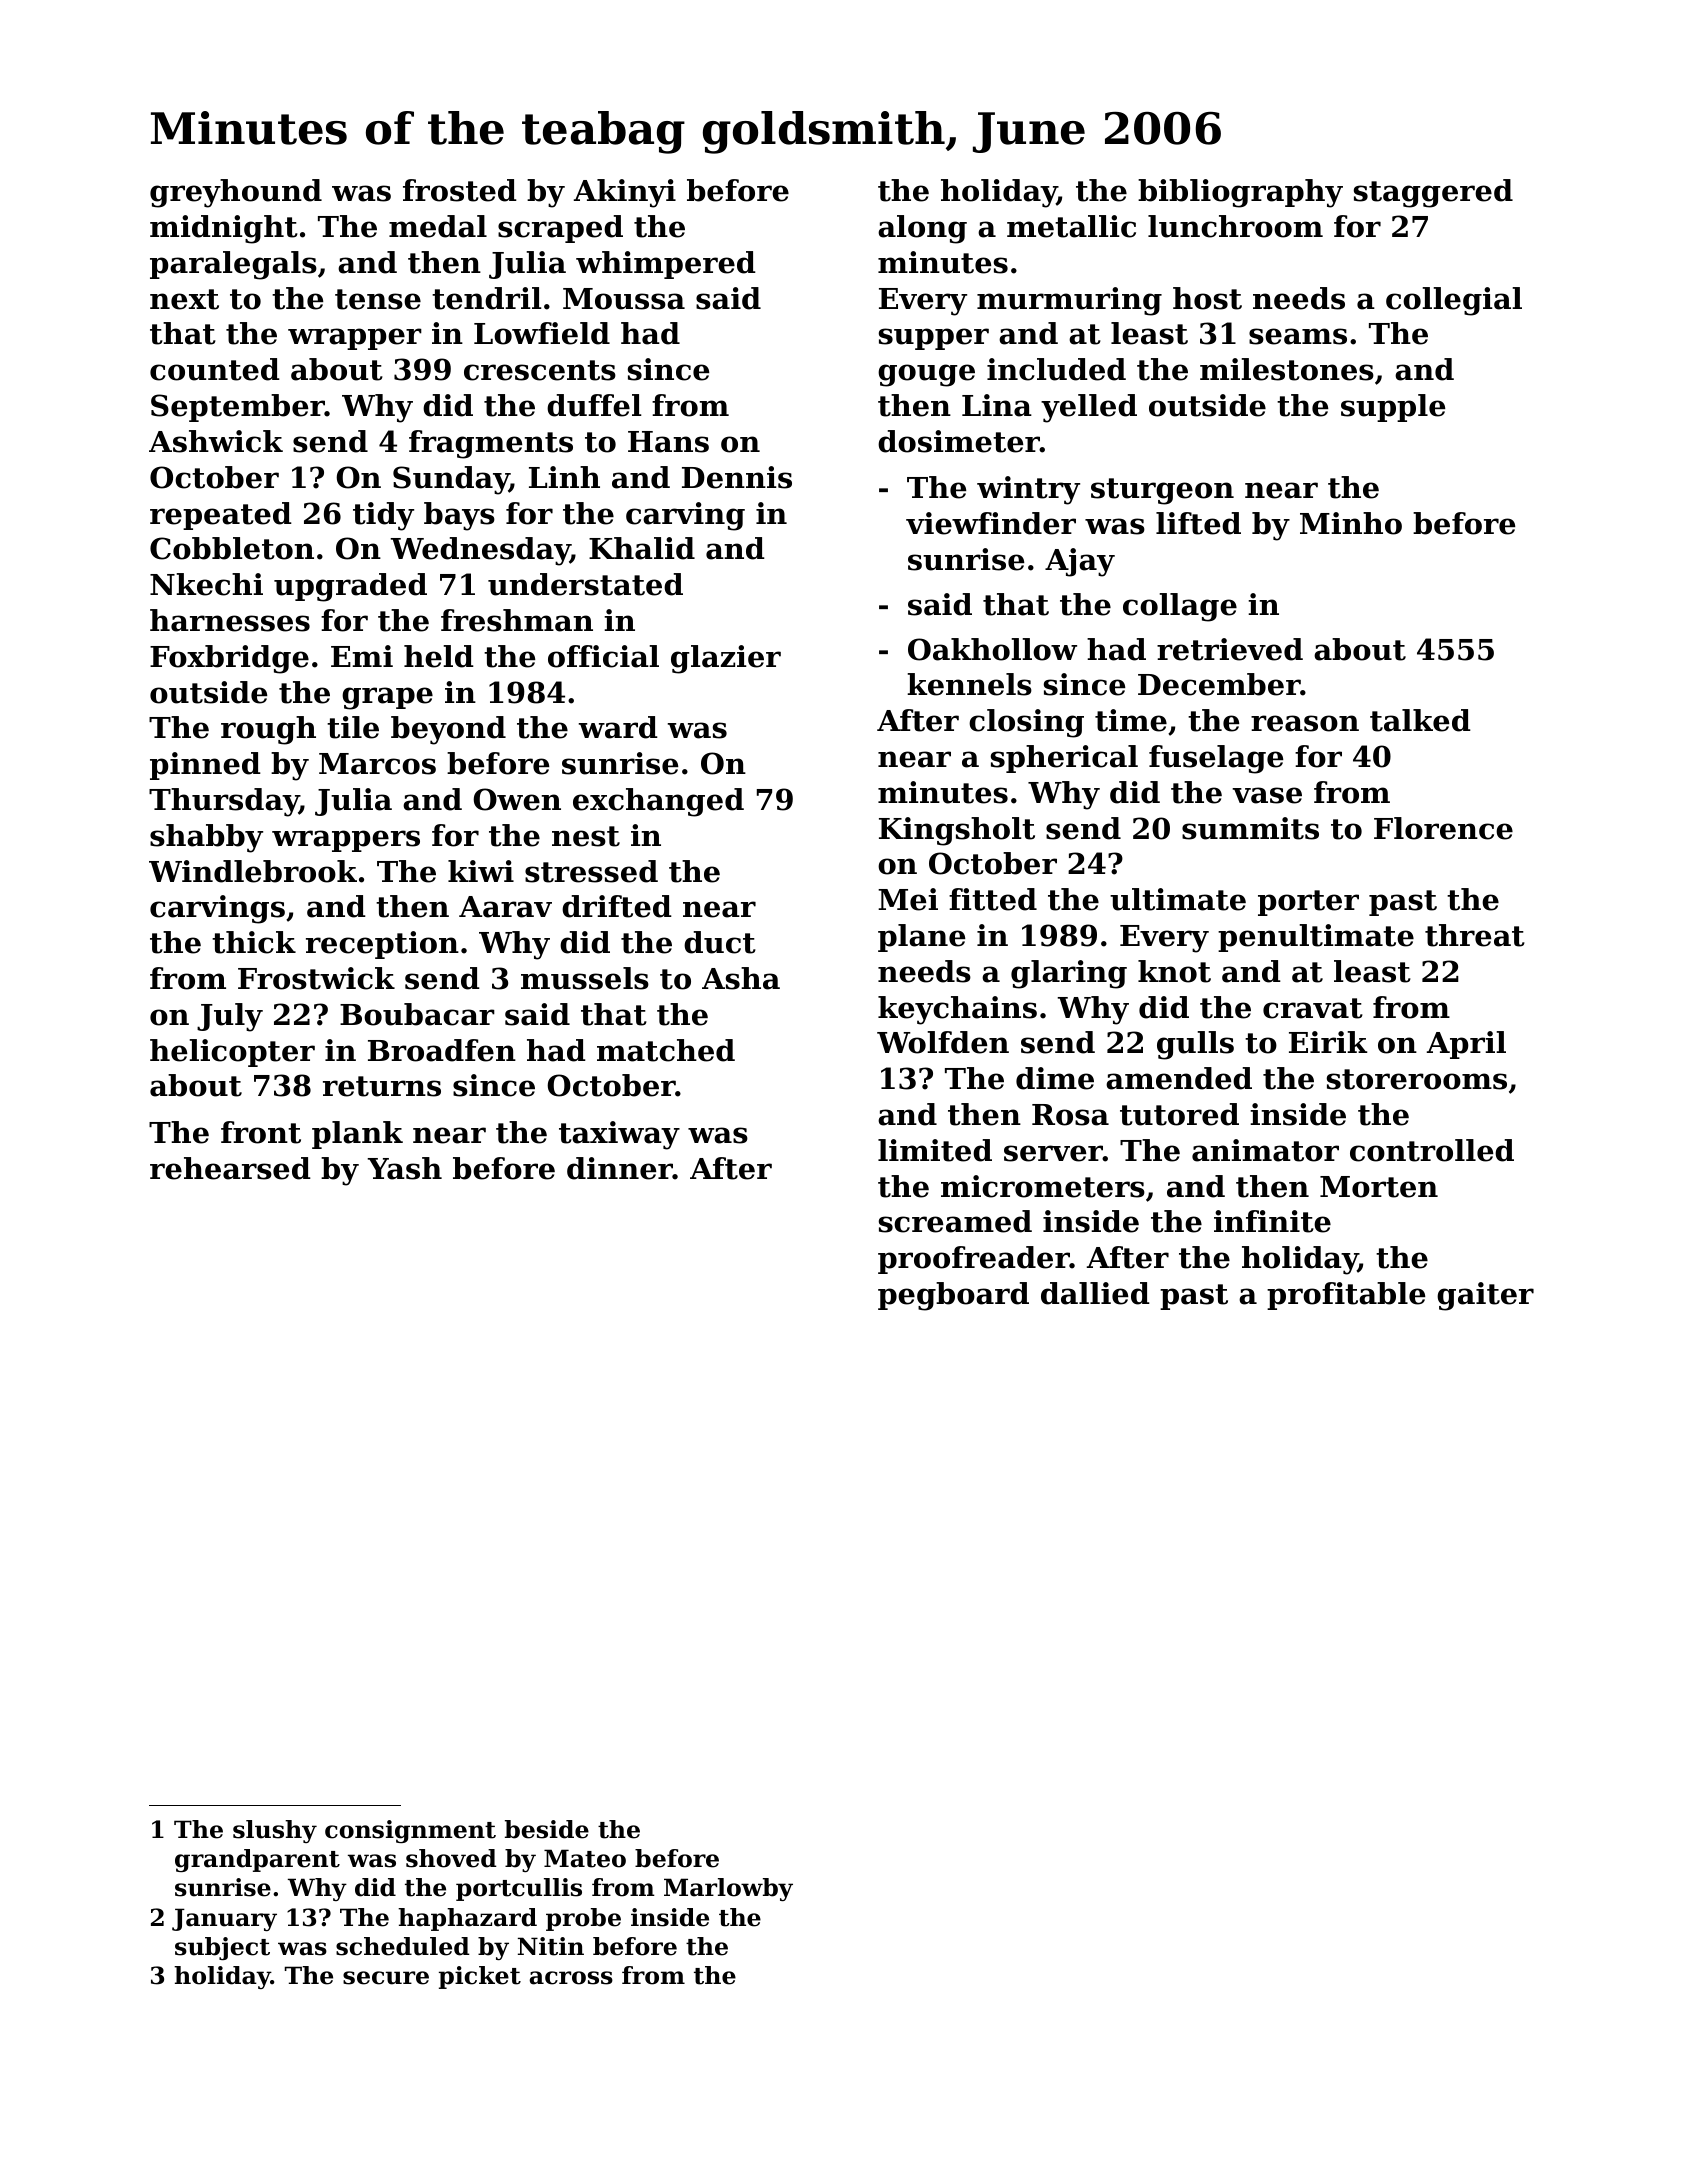 The width and height of the image is (1683, 2178). I want to click on plank, so click(357, 1135).
